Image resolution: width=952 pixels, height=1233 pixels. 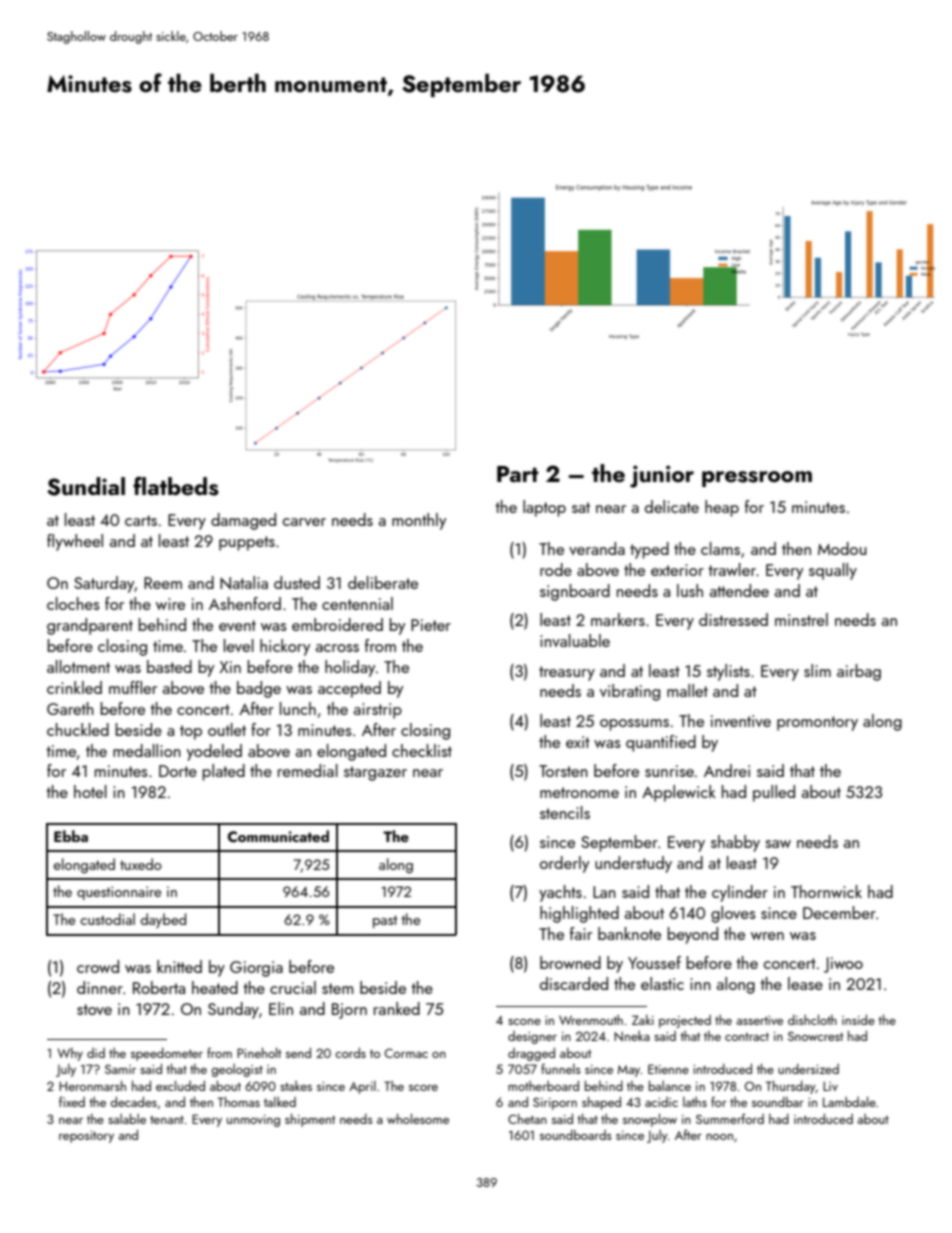 I want to click on inventive, so click(x=741, y=721).
